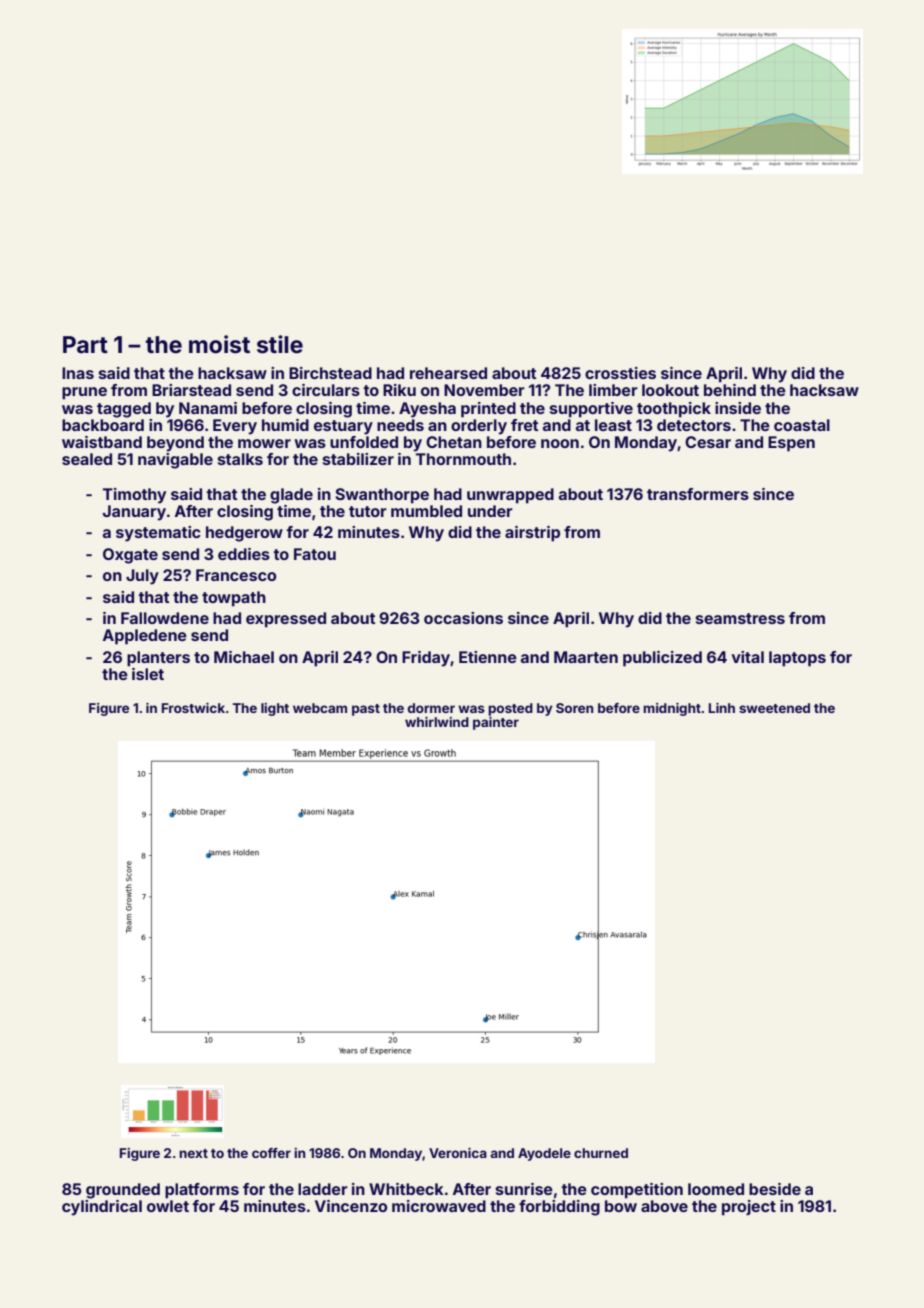 This screenshot has height=1308, width=924. Describe the element at coordinates (102, 1208) in the screenshot. I see `cylindrical` at that location.
